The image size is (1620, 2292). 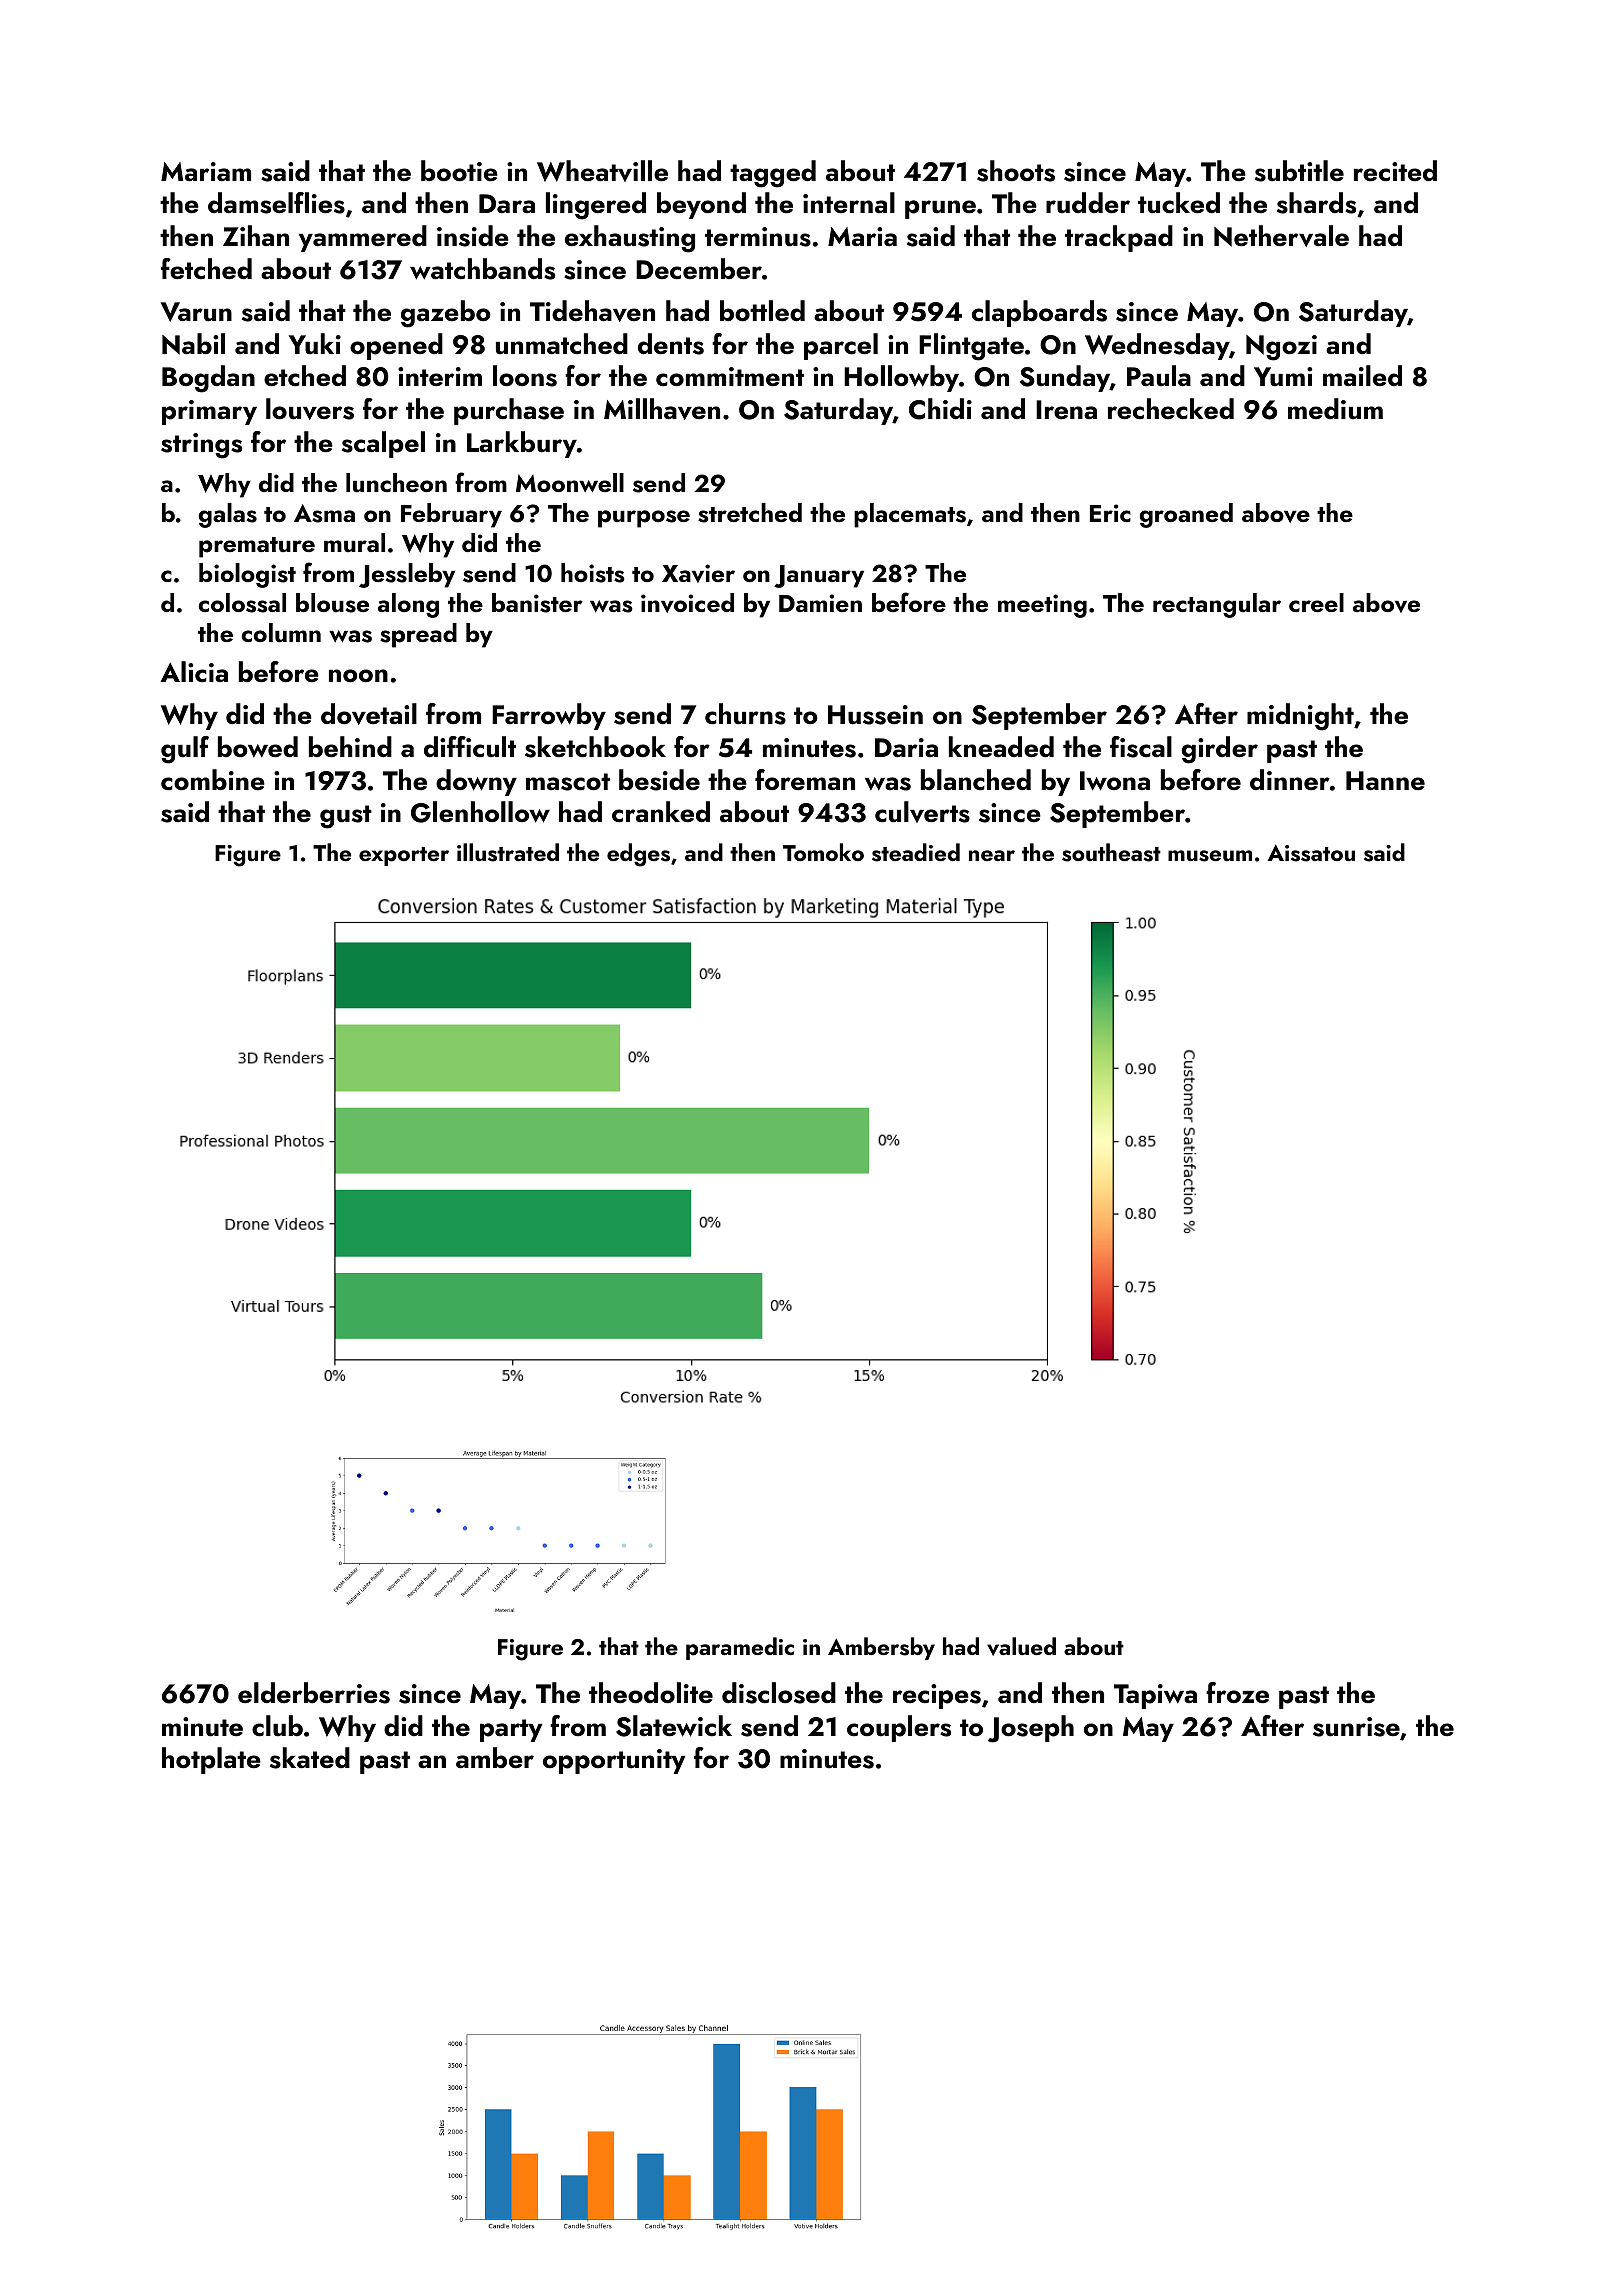 I want to click on museum, so click(x=1210, y=856).
